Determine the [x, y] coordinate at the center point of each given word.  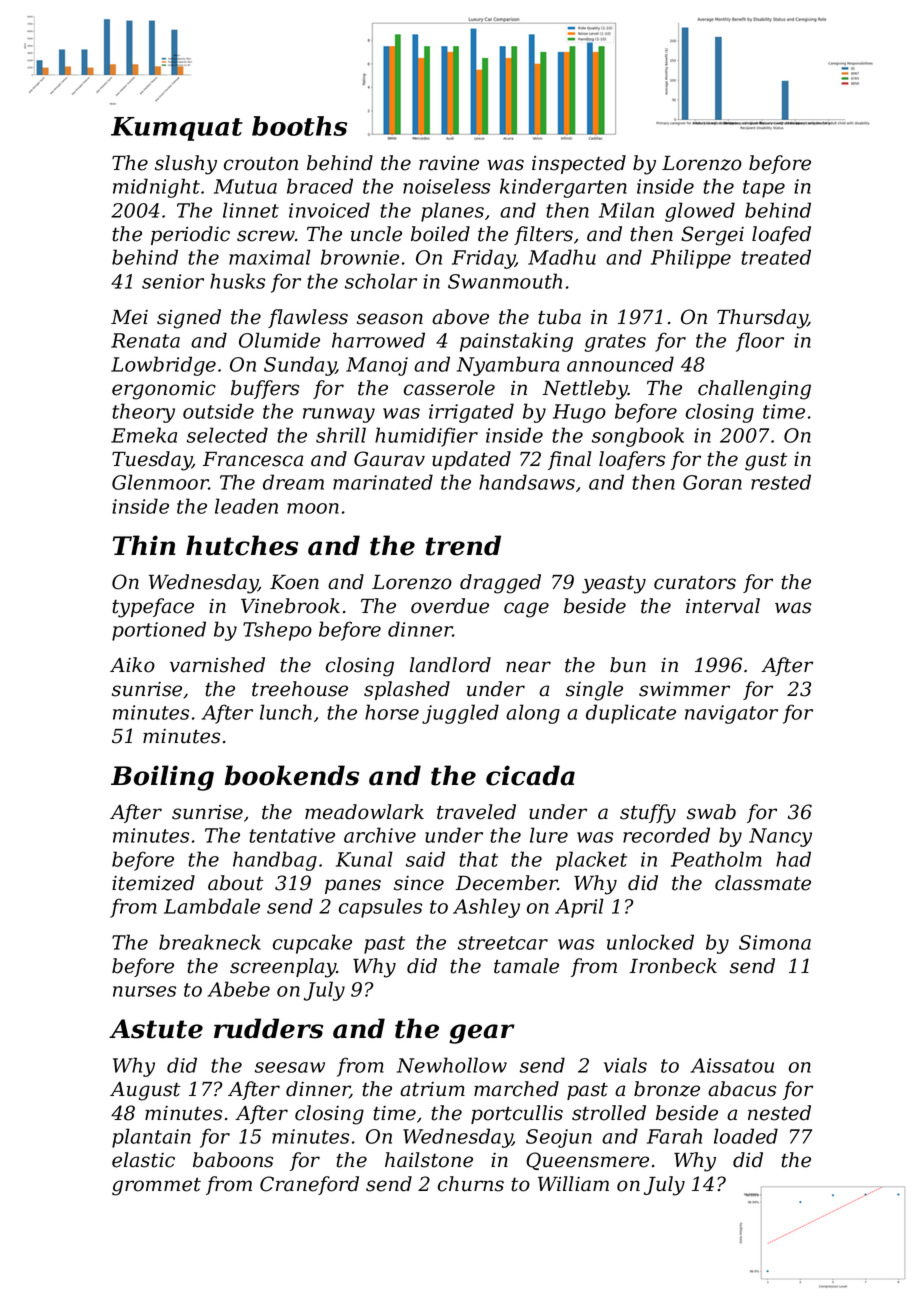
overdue [450, 606]
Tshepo [277, 631]
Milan [626, 210]
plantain [151, 1138]
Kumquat [177, 129]
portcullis [517, 1114]
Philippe [691, 259]
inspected [579, 164]
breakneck [210, 942]
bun [628, 665]
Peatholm [716, 859]
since [419, 883]
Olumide [279, 340]
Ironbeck [673, 966]
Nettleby [585, 390]
